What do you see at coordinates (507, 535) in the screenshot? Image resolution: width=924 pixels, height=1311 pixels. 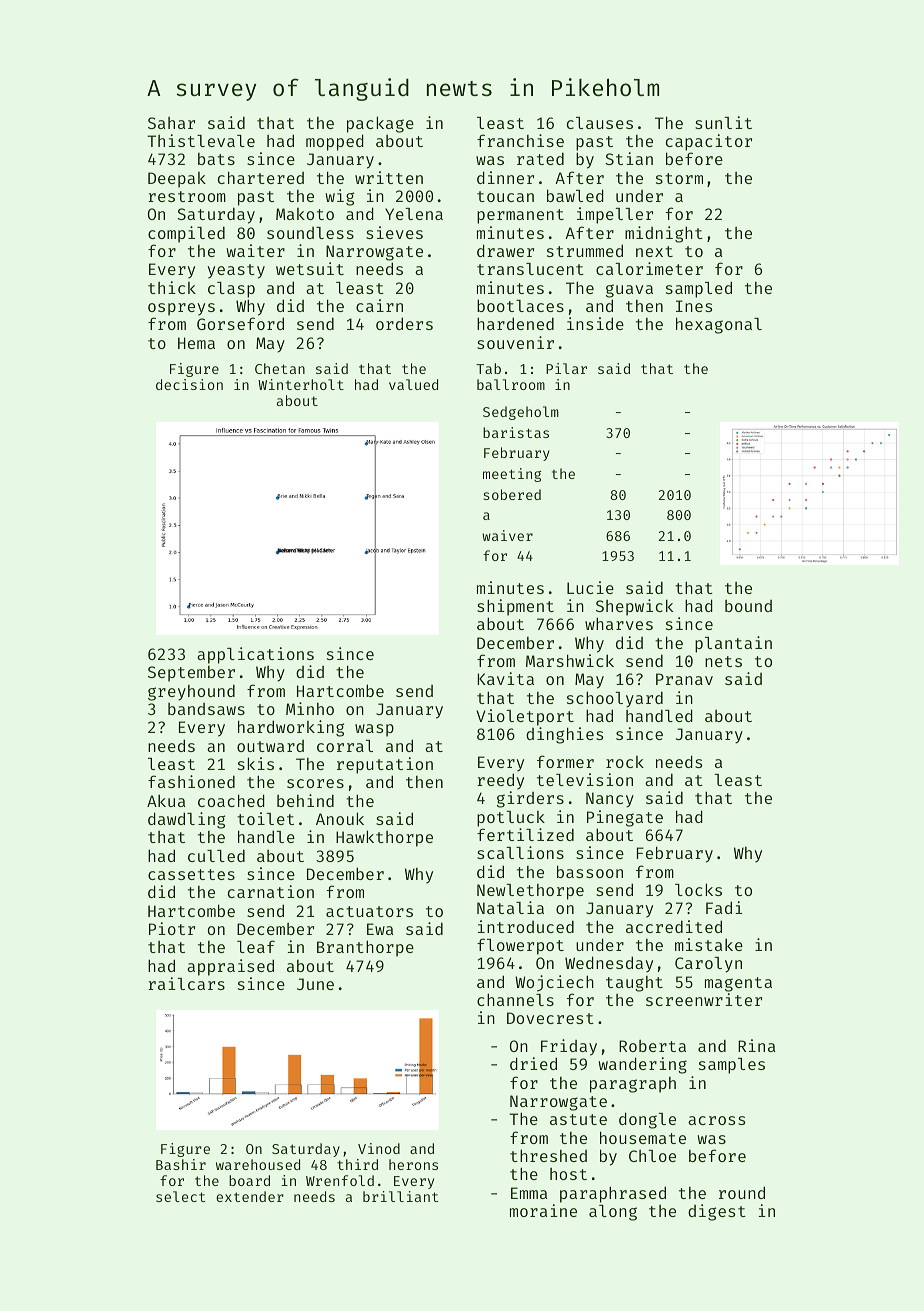 I see `waiver` at bounding box center [507, 535].
